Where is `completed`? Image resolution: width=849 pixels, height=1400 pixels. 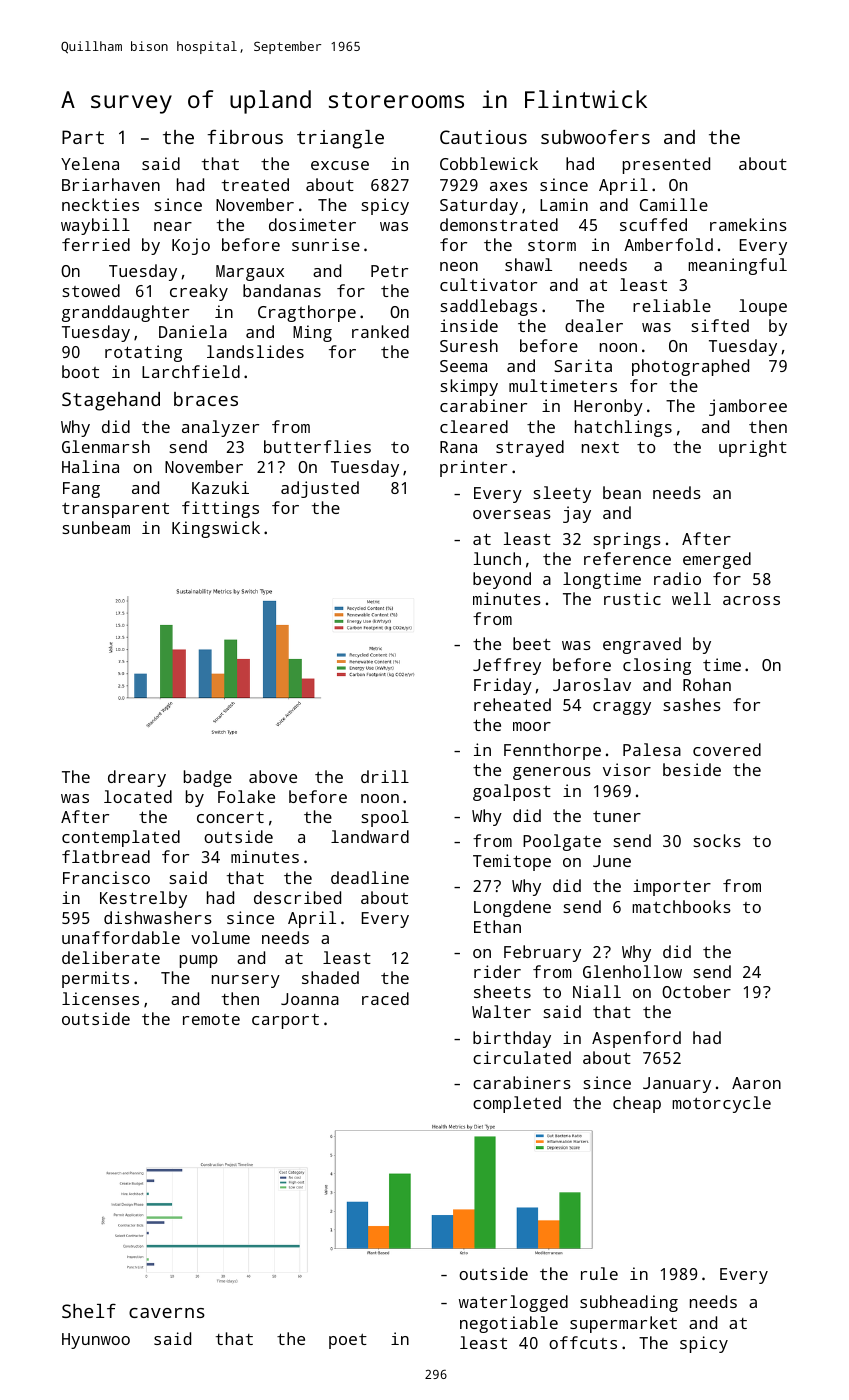
completed is located at coordinates (517, 1104).
